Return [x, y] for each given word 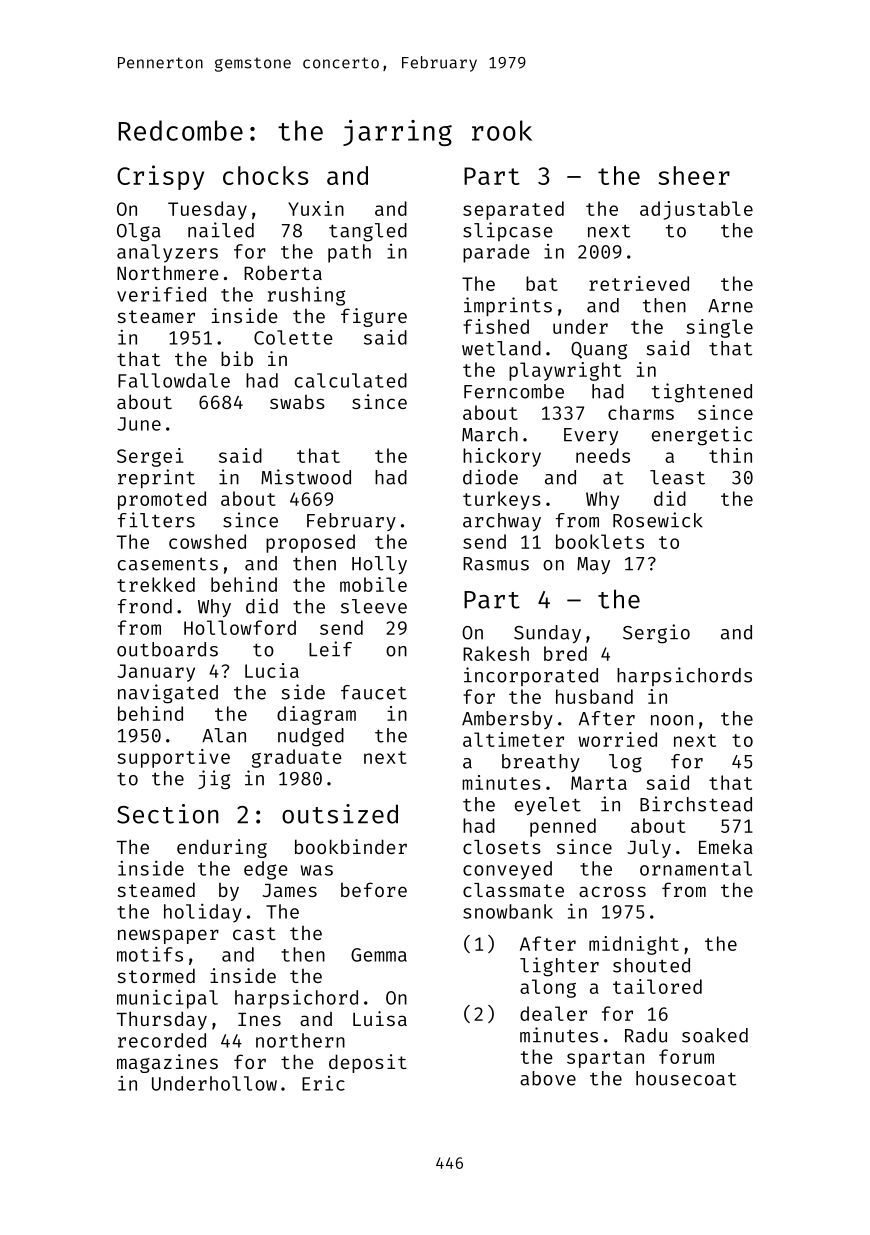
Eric [323, 1083]
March [490, 434]
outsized [340, 814]
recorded [162, 1040]
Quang [599, 351]
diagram [316, 715]
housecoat [686, 1078]
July [649, 849]
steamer [156, 316]
